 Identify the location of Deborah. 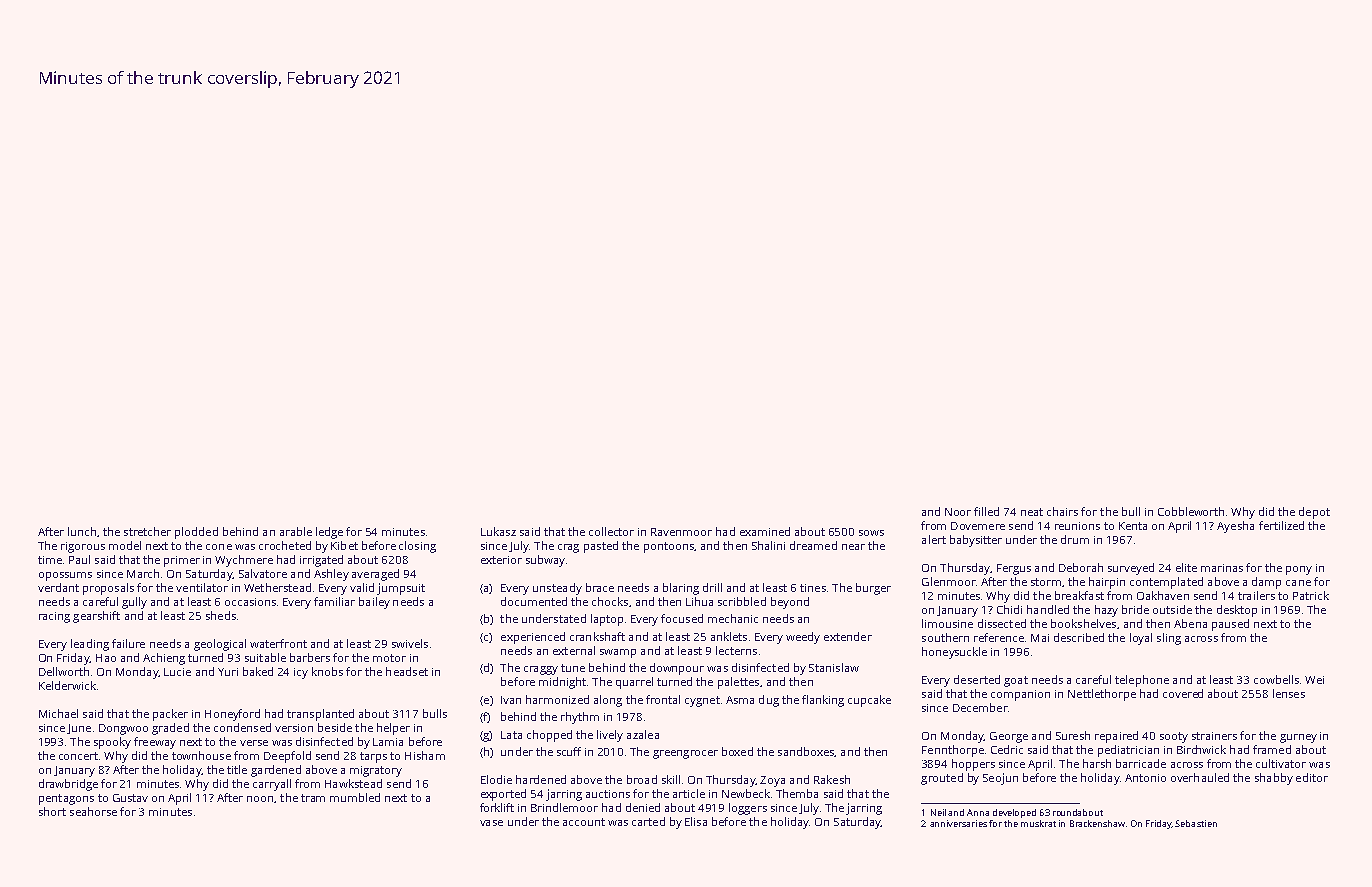
(1081, 567).
